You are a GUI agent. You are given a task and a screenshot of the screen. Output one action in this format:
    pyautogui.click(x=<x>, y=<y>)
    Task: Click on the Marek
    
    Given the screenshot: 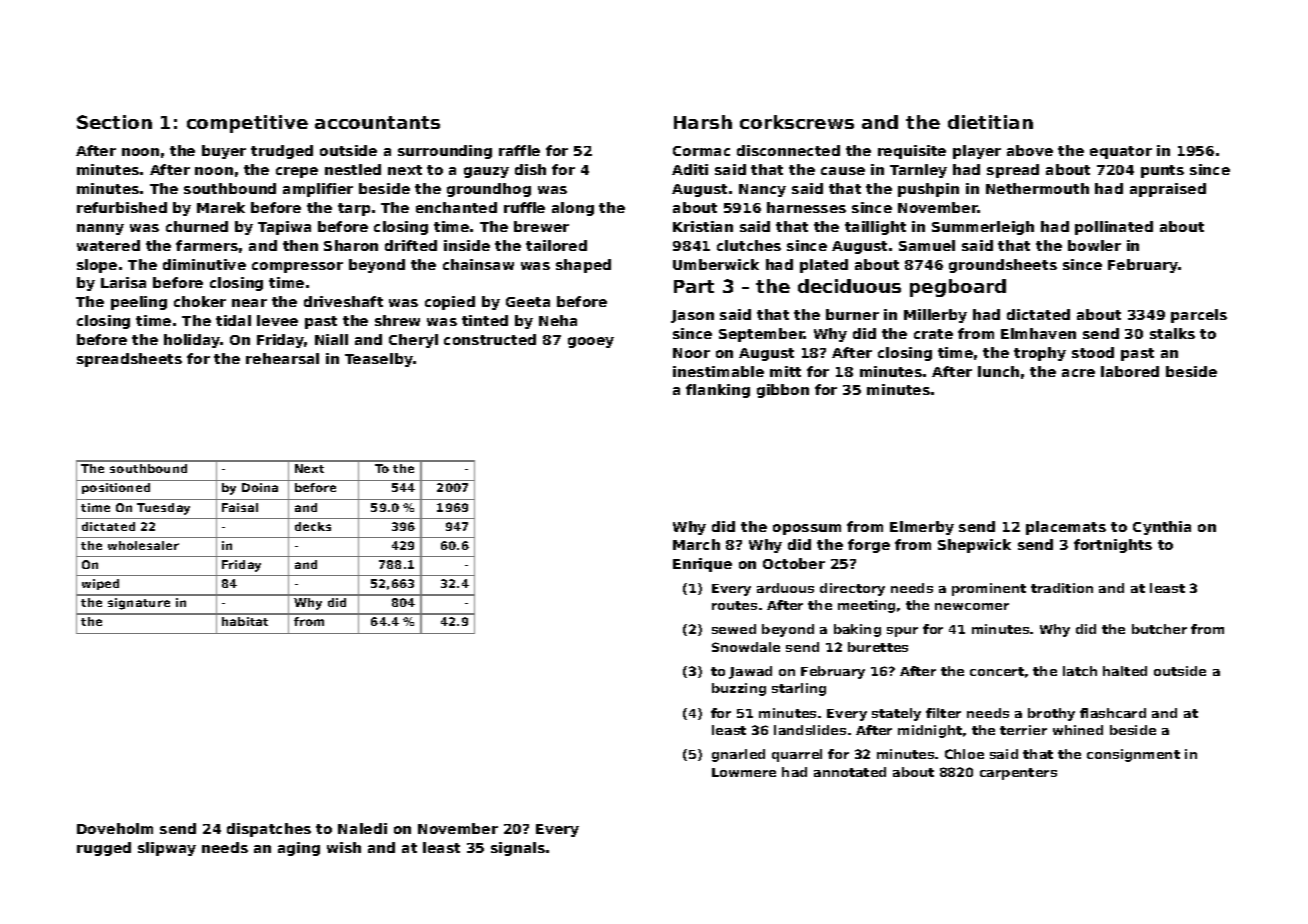 What is the action you would take?
    pyautogui.click(x=221, y=207)
